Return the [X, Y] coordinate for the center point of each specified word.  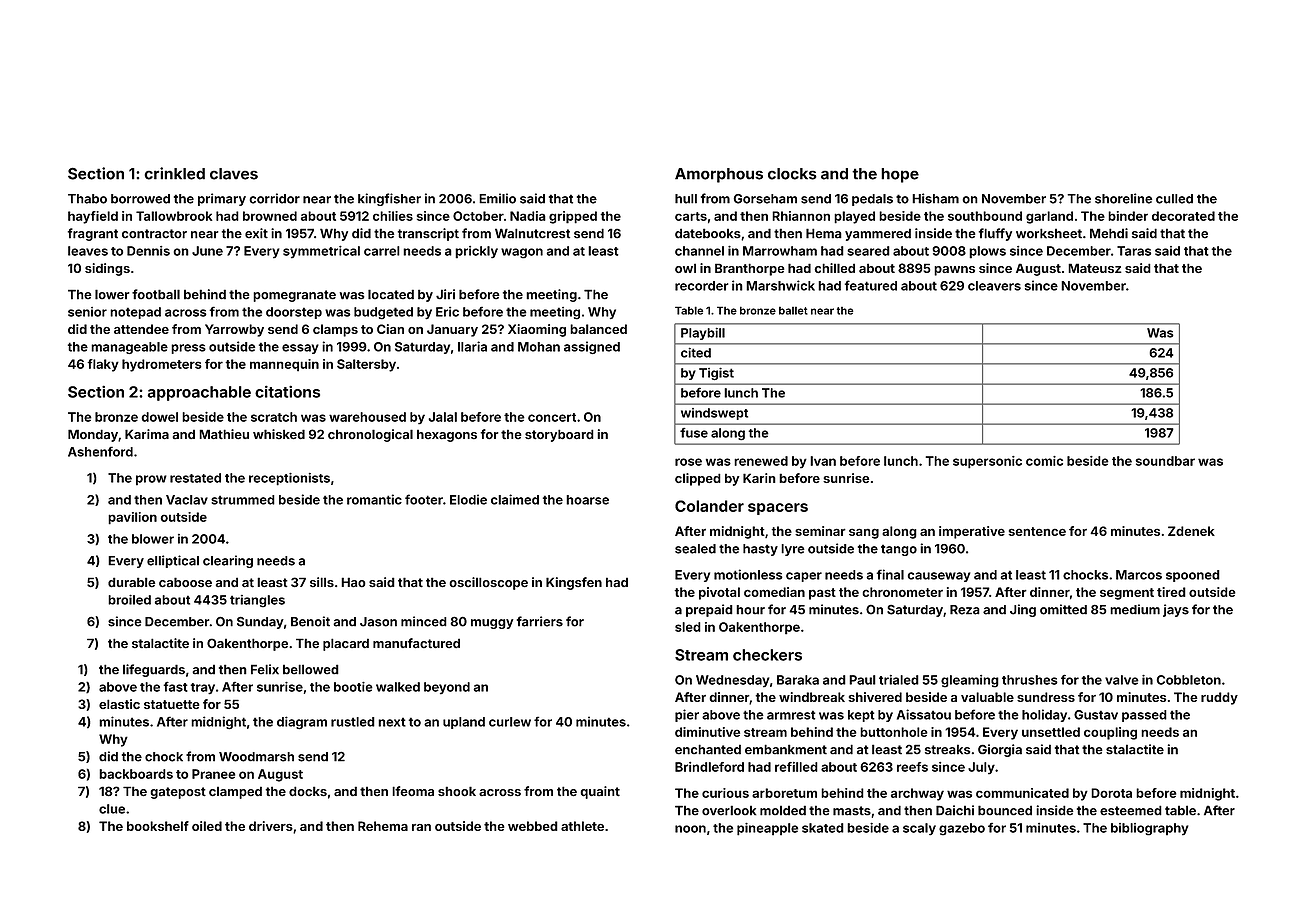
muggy [492, 624]
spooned [1193, 576]
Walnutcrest [532, 233]
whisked [279, 434]
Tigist [716, 374]
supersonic [987, 462]
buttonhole [894, 732]
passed [1144, 716]
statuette [171, 704]
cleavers [994, 286]
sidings [107, 269]
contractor [154, 234]
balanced [598, 329]
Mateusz [1095, 268]
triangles [257, 601]
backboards [136, 774]
